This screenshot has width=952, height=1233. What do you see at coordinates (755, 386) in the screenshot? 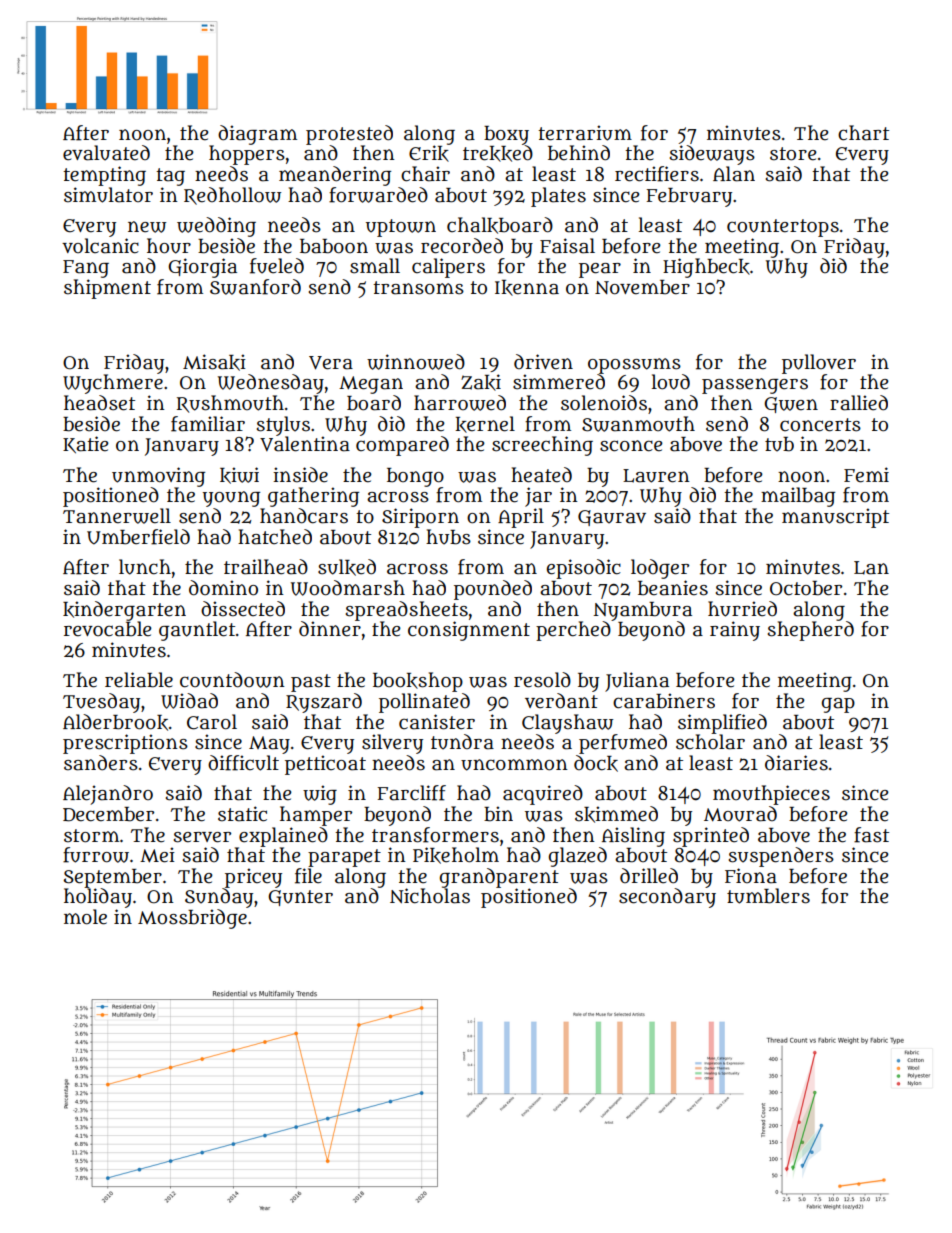
I see `passengers` at bounding box center [755, 386].
